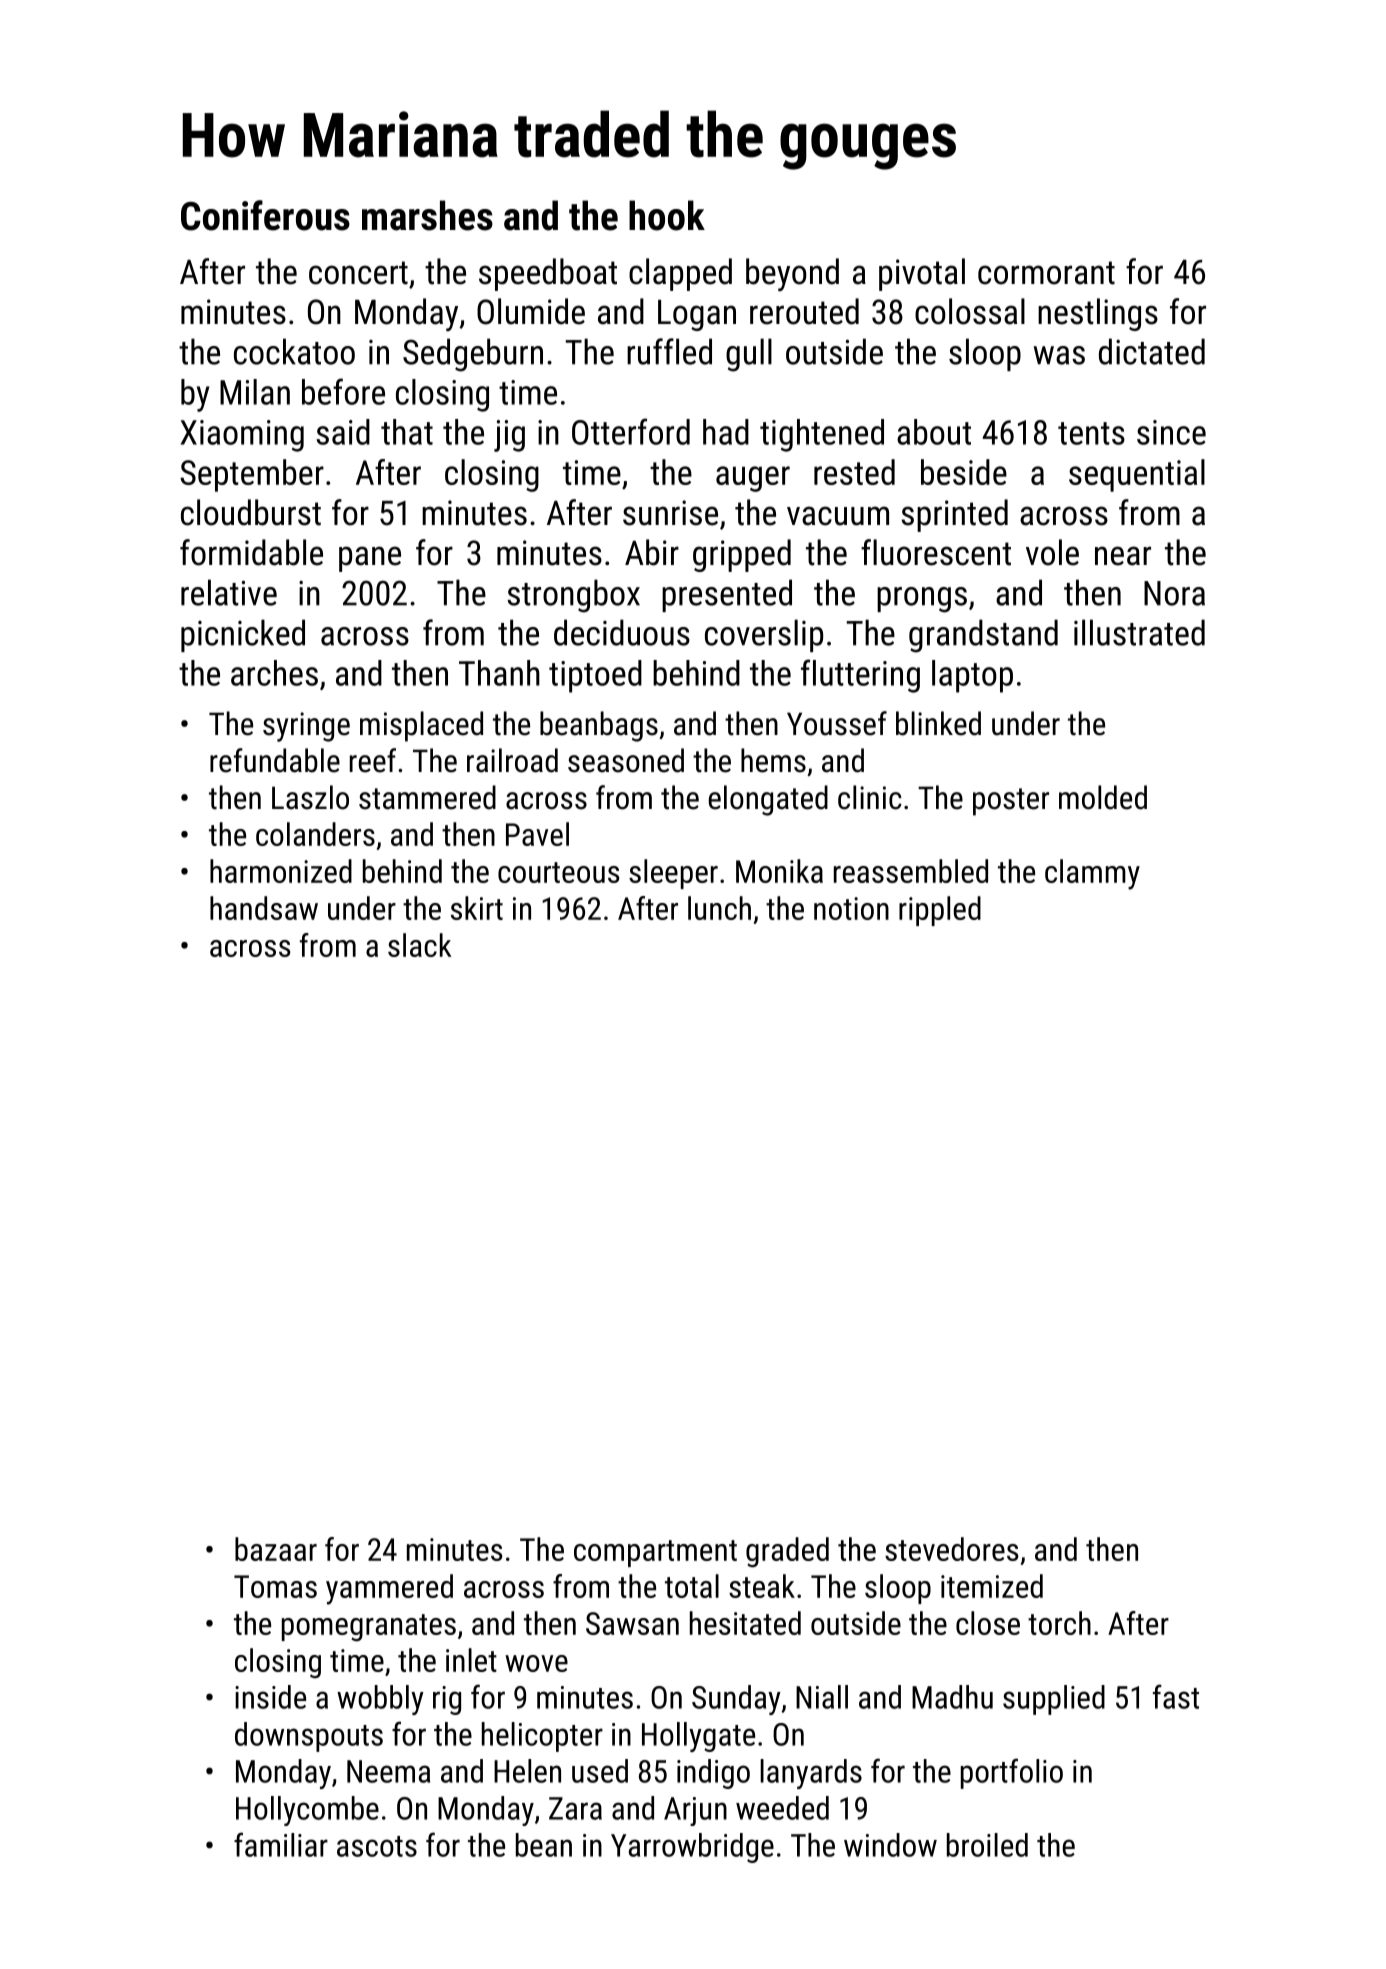 The image size is (1386, 1969). I want to click on graded, so click(787, 1552).
